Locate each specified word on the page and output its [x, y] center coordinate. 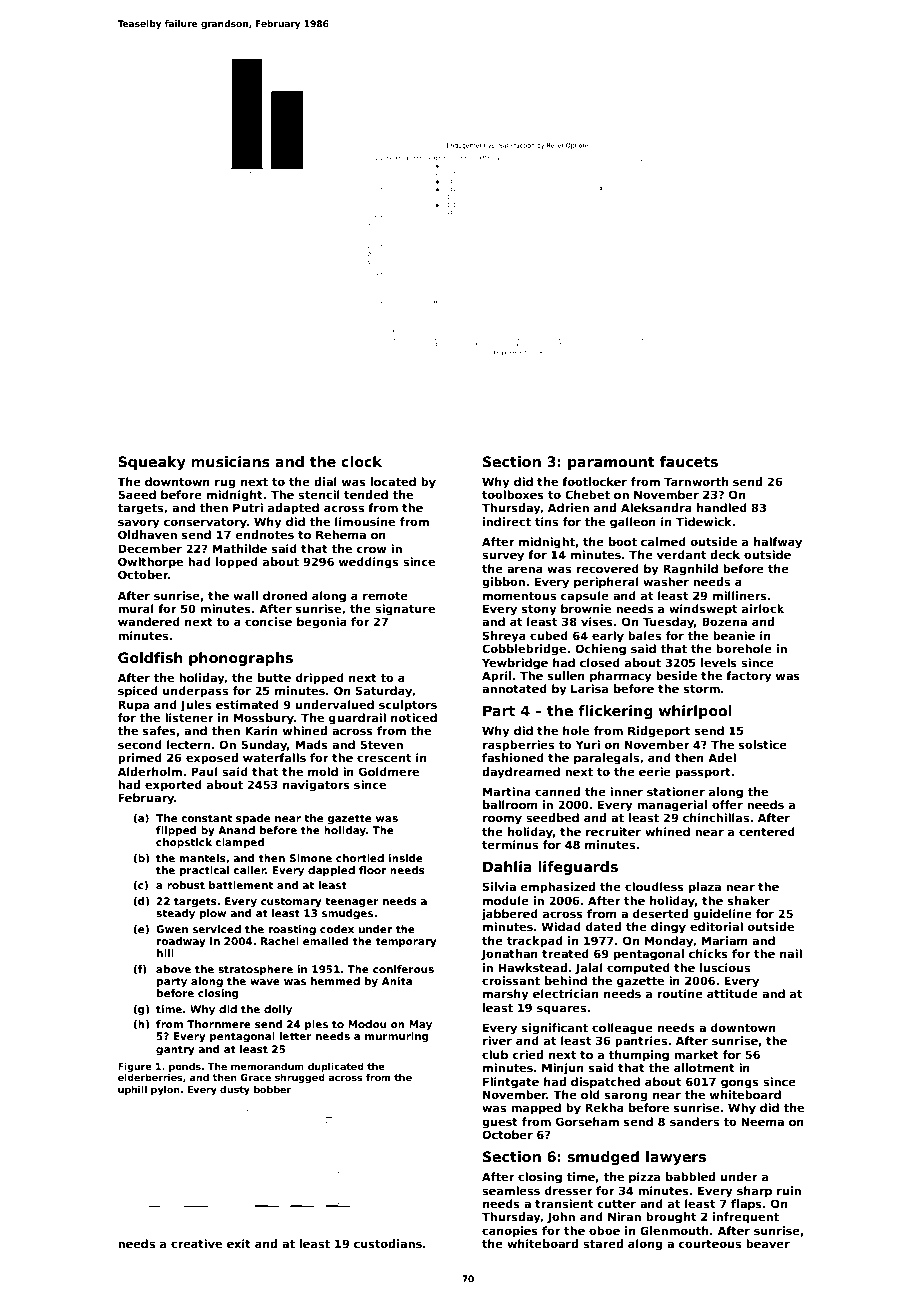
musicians [230, 461]
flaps [746, 1205]
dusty [235, 1090]
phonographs [241, 659]
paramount [611, 463]
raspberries [518, 746]
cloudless [654, 886]
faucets [689, 461]
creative [196, 1243]
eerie [655, 771]
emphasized [558, 888]
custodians [388, 1243]
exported [173, 786]
